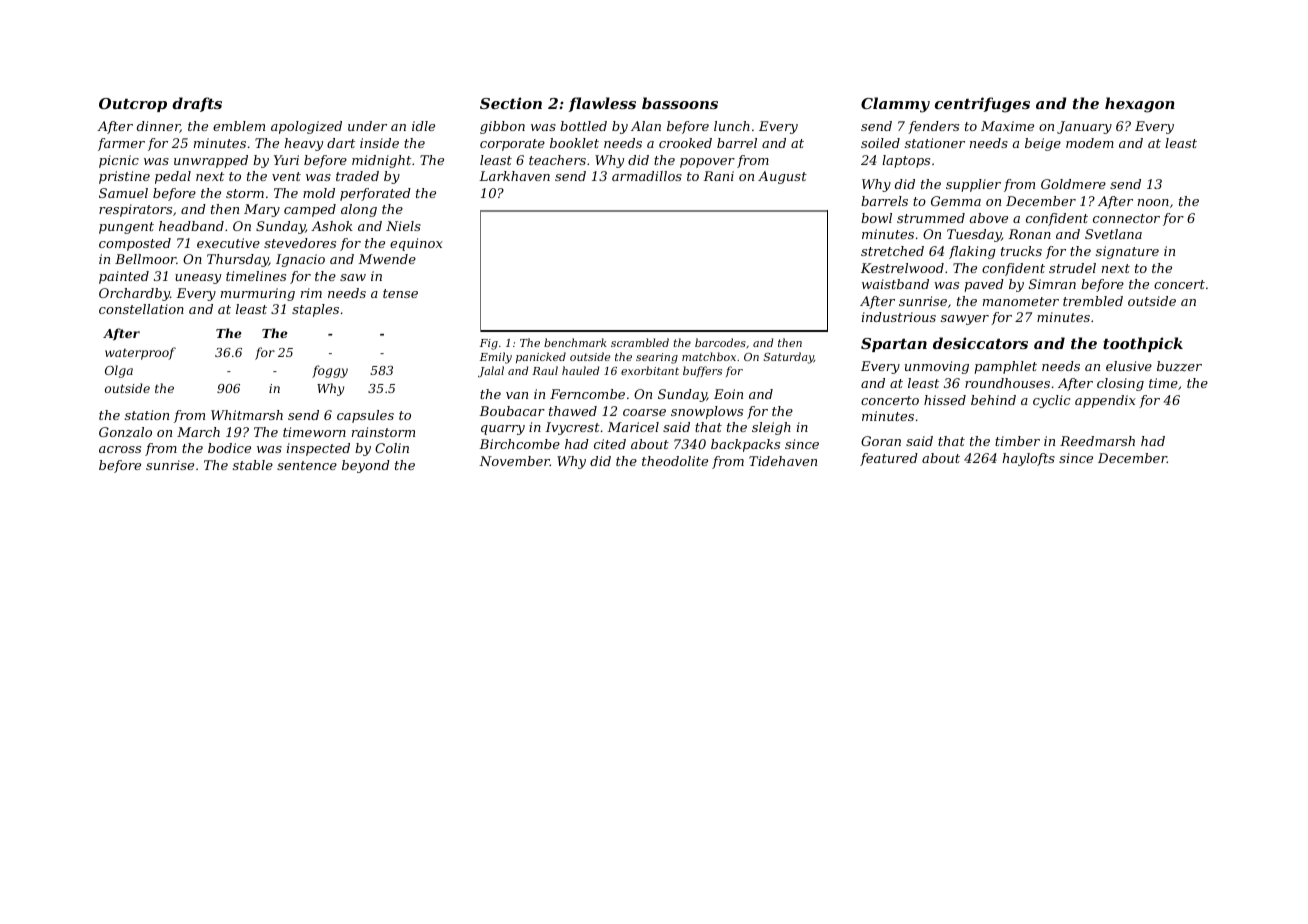 The height and width of the screenshot is (924, 1308). What do you see at coordinates (1140, 105) in the screenshot?
I see `hexagon` at bounding box center [1140, 105].
